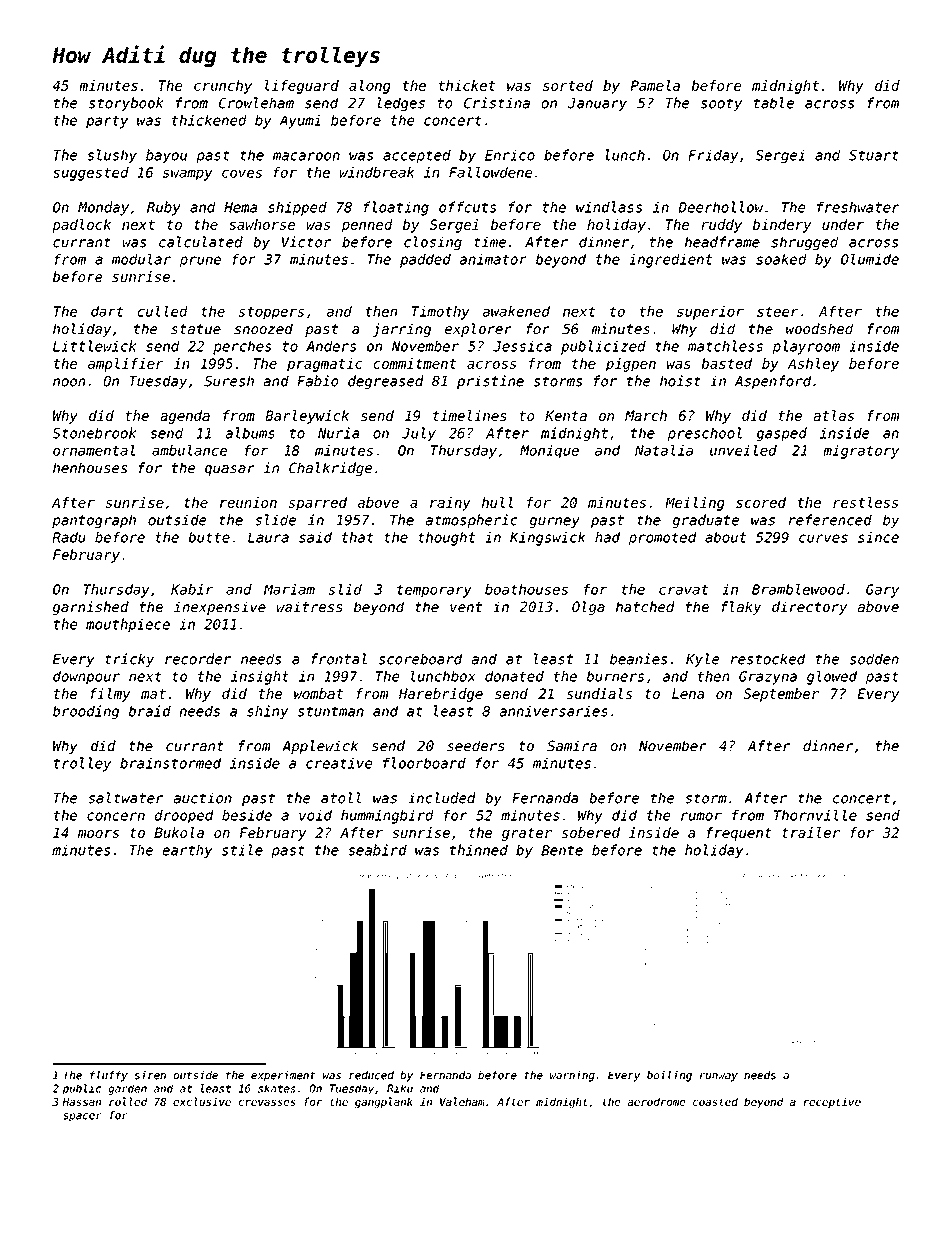 The height and width of the image is (1233, 952). What do you see at coordinates (358, 537) in the image?
I see `that` at bounding box center [358, 537].
